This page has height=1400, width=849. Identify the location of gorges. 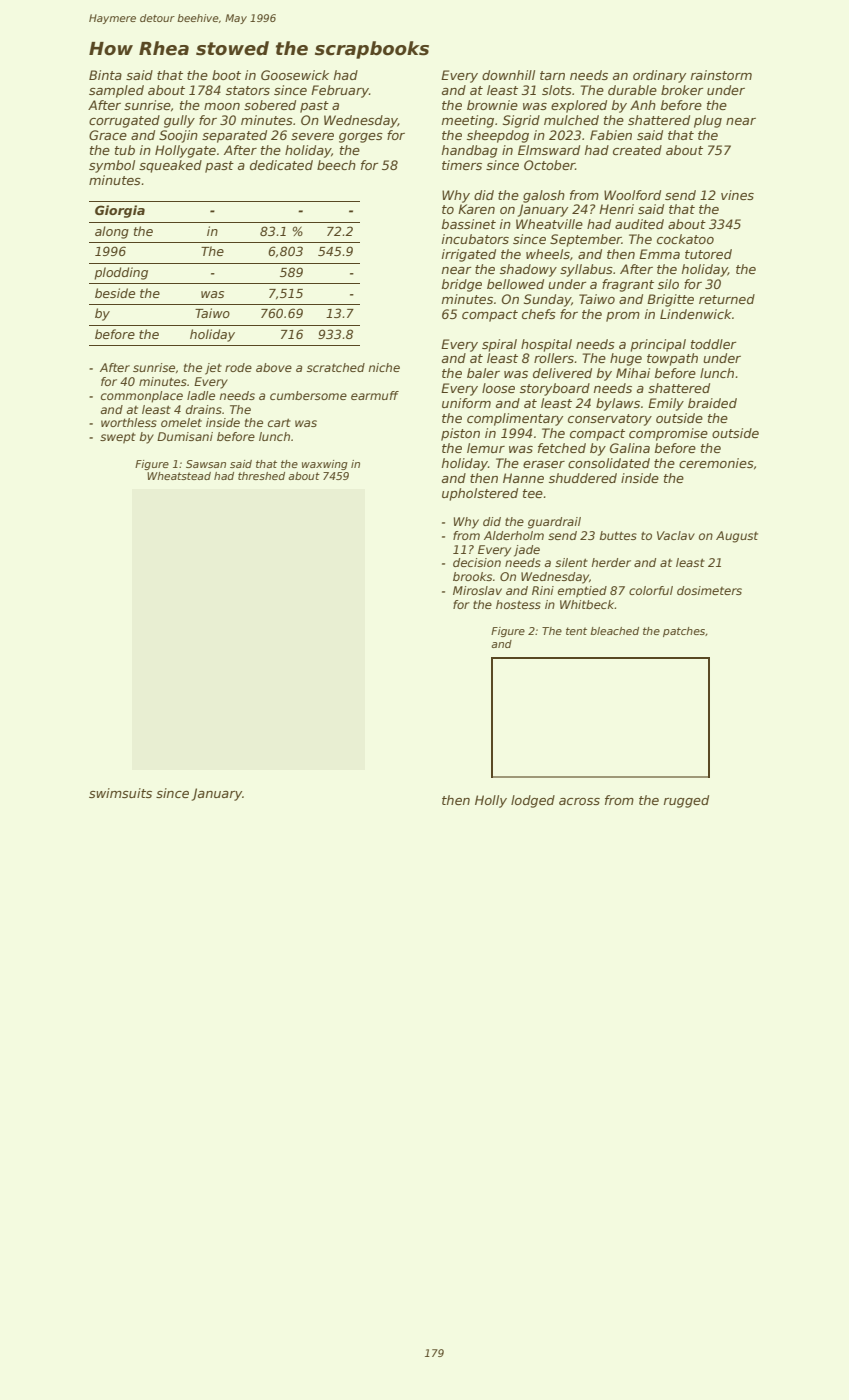
(361, 138).
